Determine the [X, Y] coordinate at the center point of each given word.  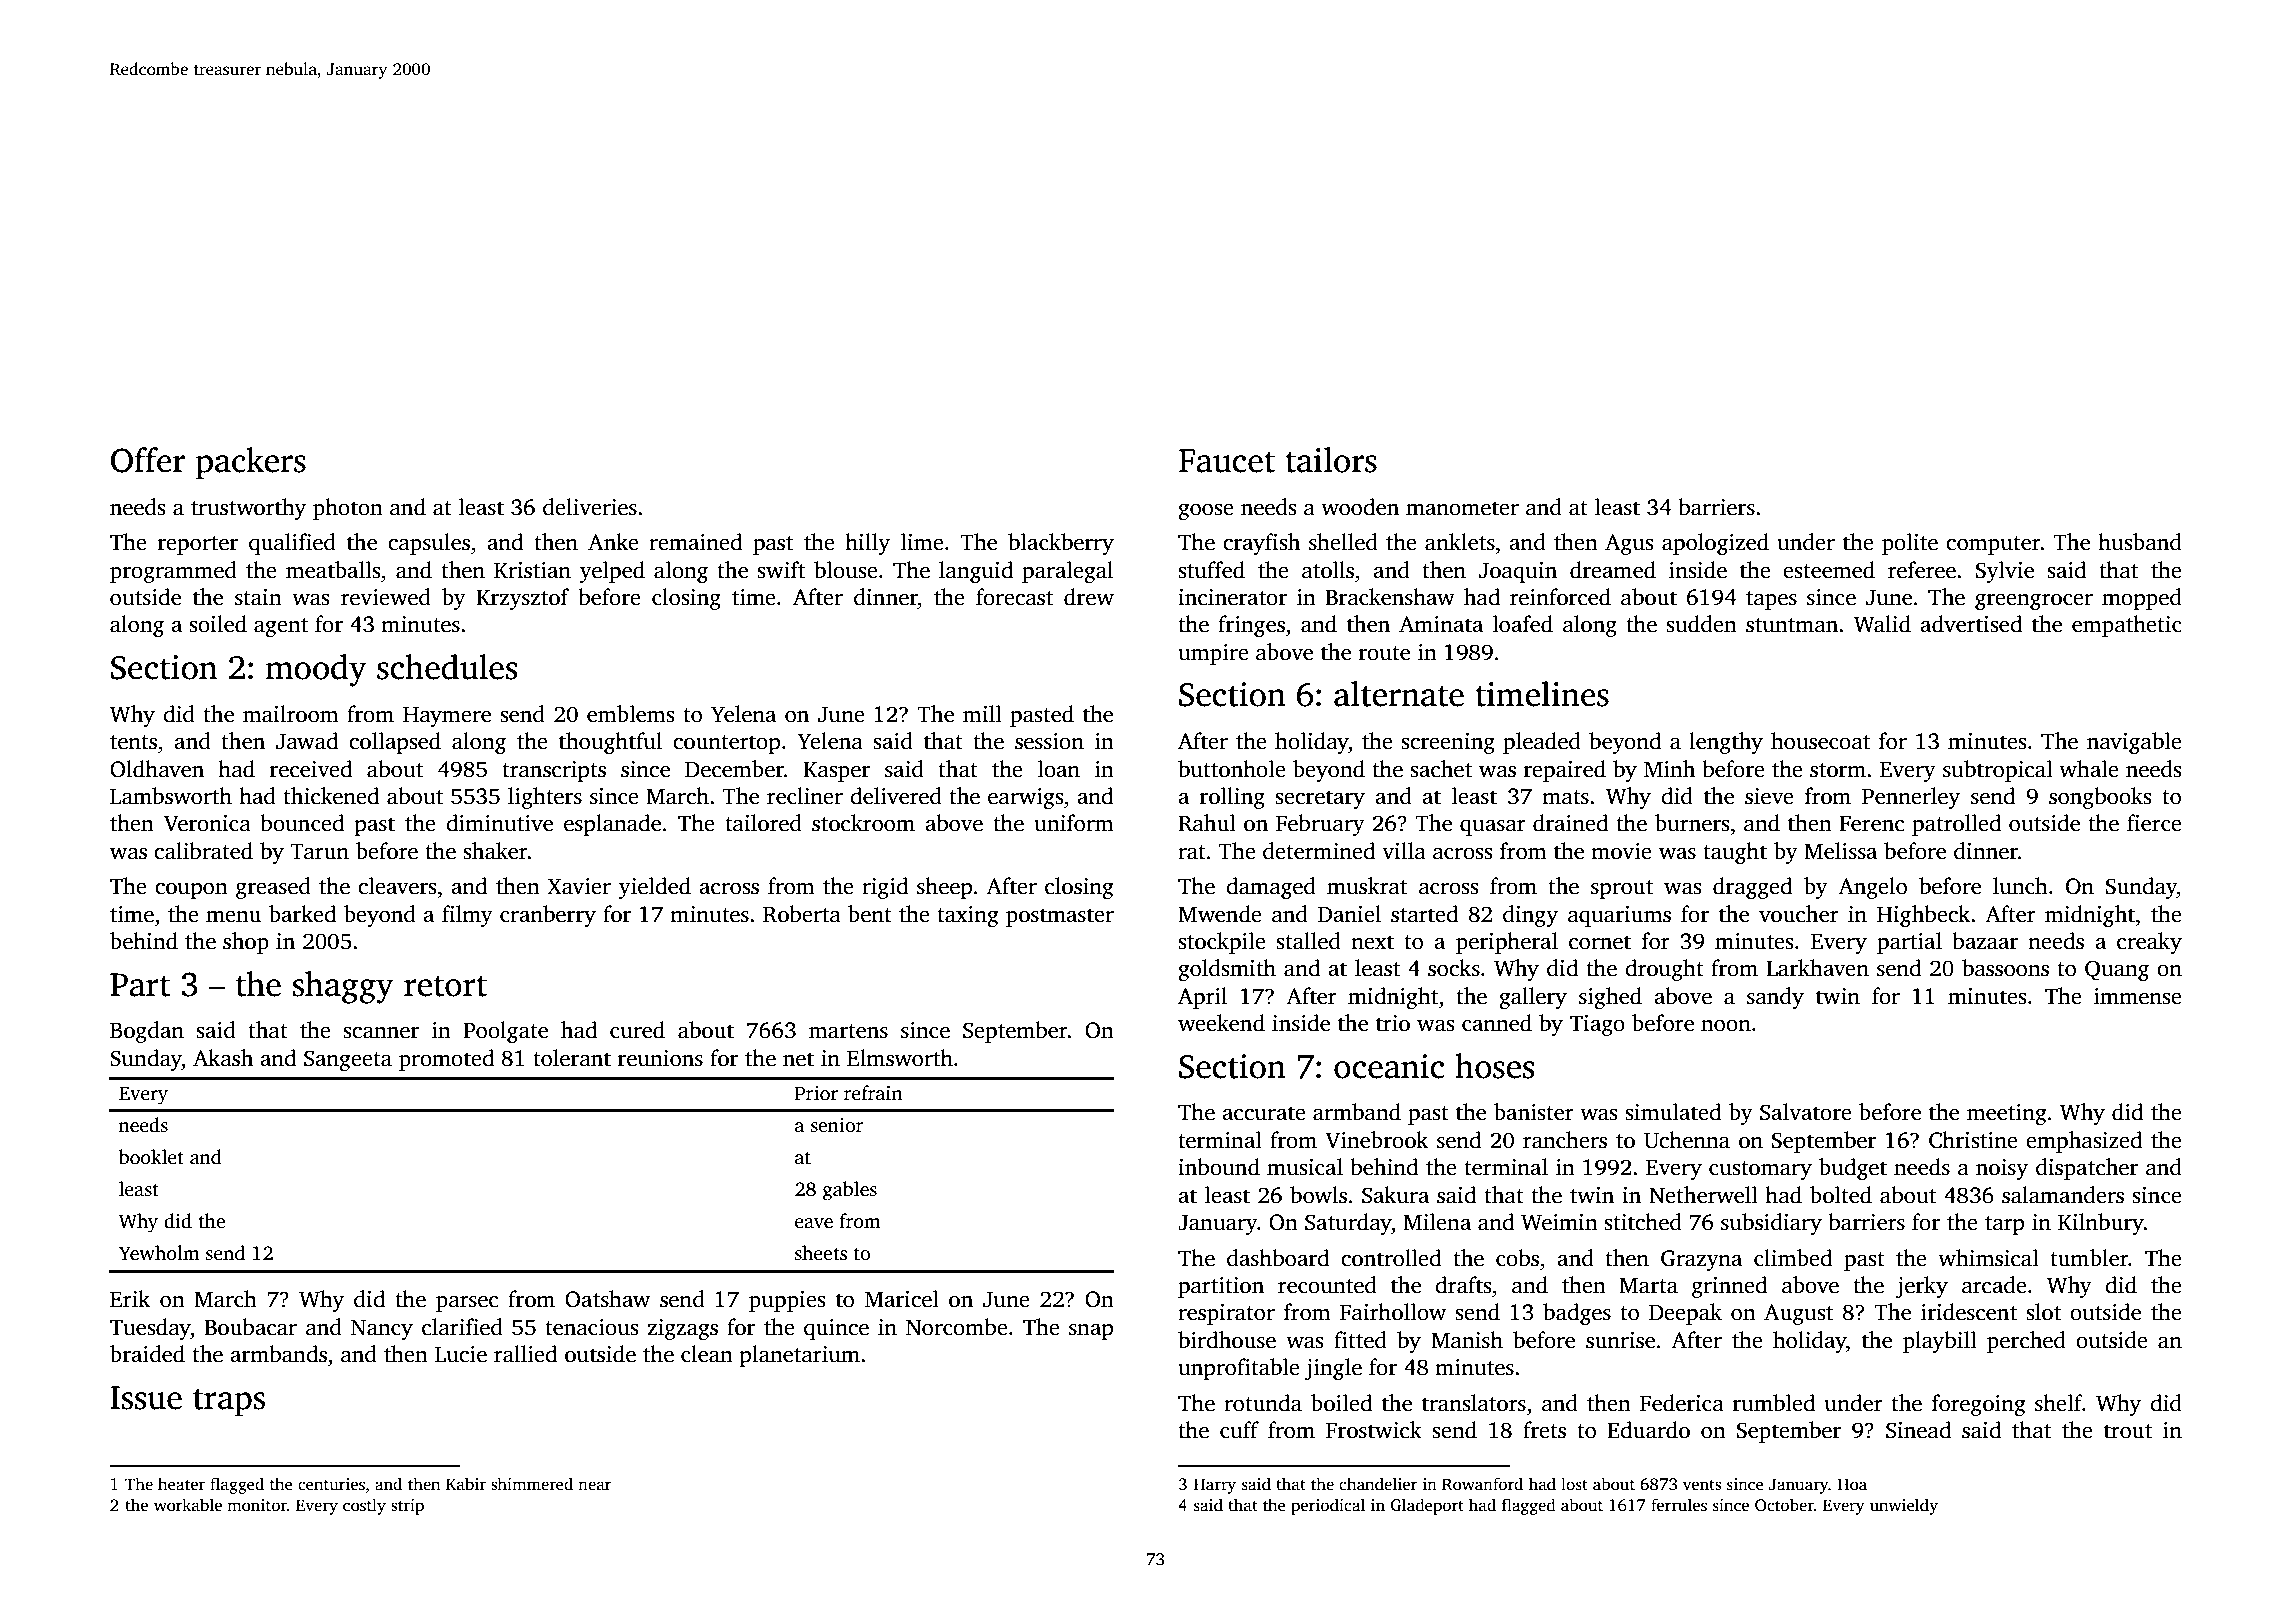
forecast [1014, 597]
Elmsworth [900, 1058]
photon [348, 509]
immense [2138, 996]
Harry [1215, 1486]
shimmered [532, 1484]
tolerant [572, 1058]
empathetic [2127, 626]
